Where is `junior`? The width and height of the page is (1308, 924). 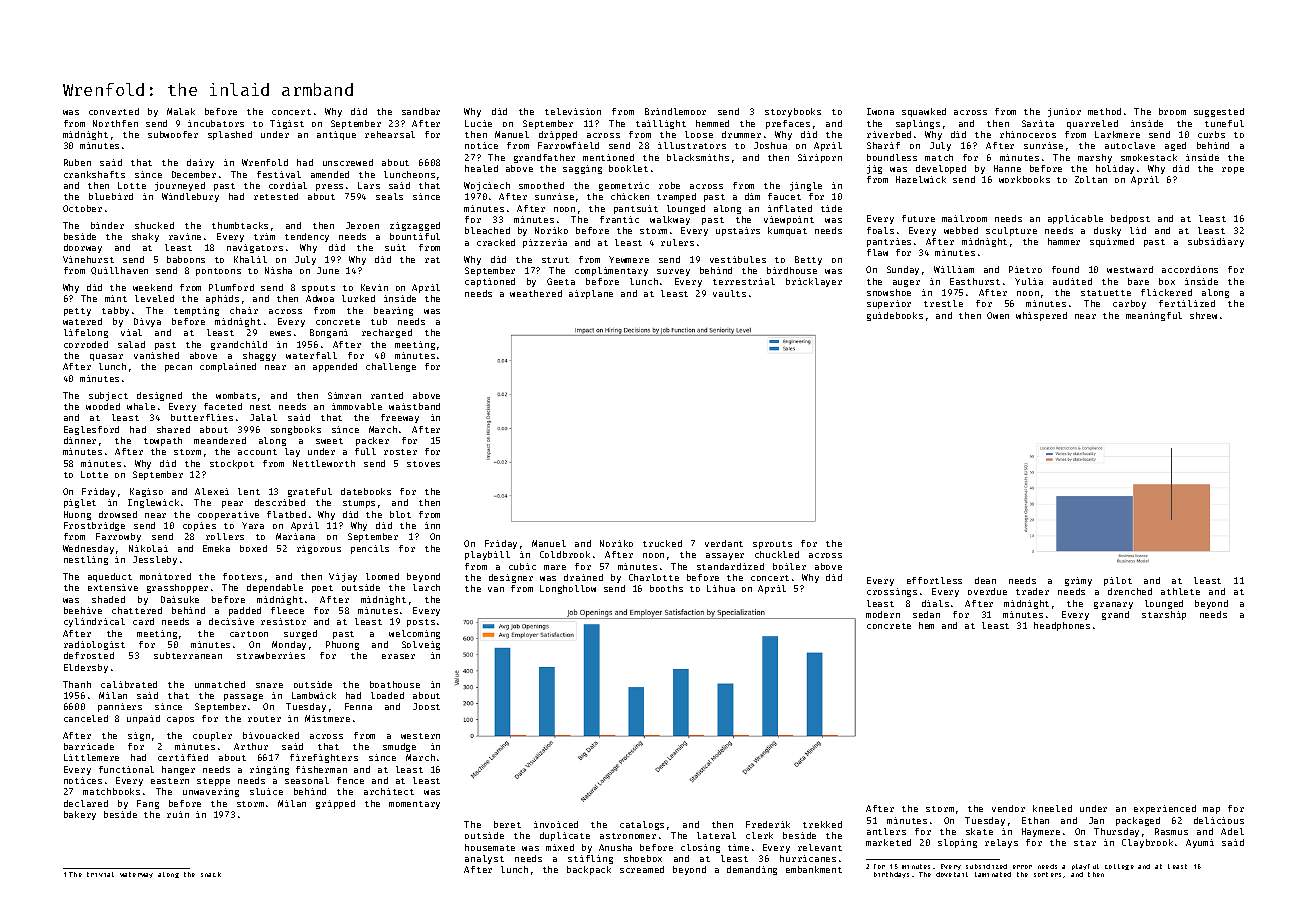
junior is located at coordinates (1064, 112).
